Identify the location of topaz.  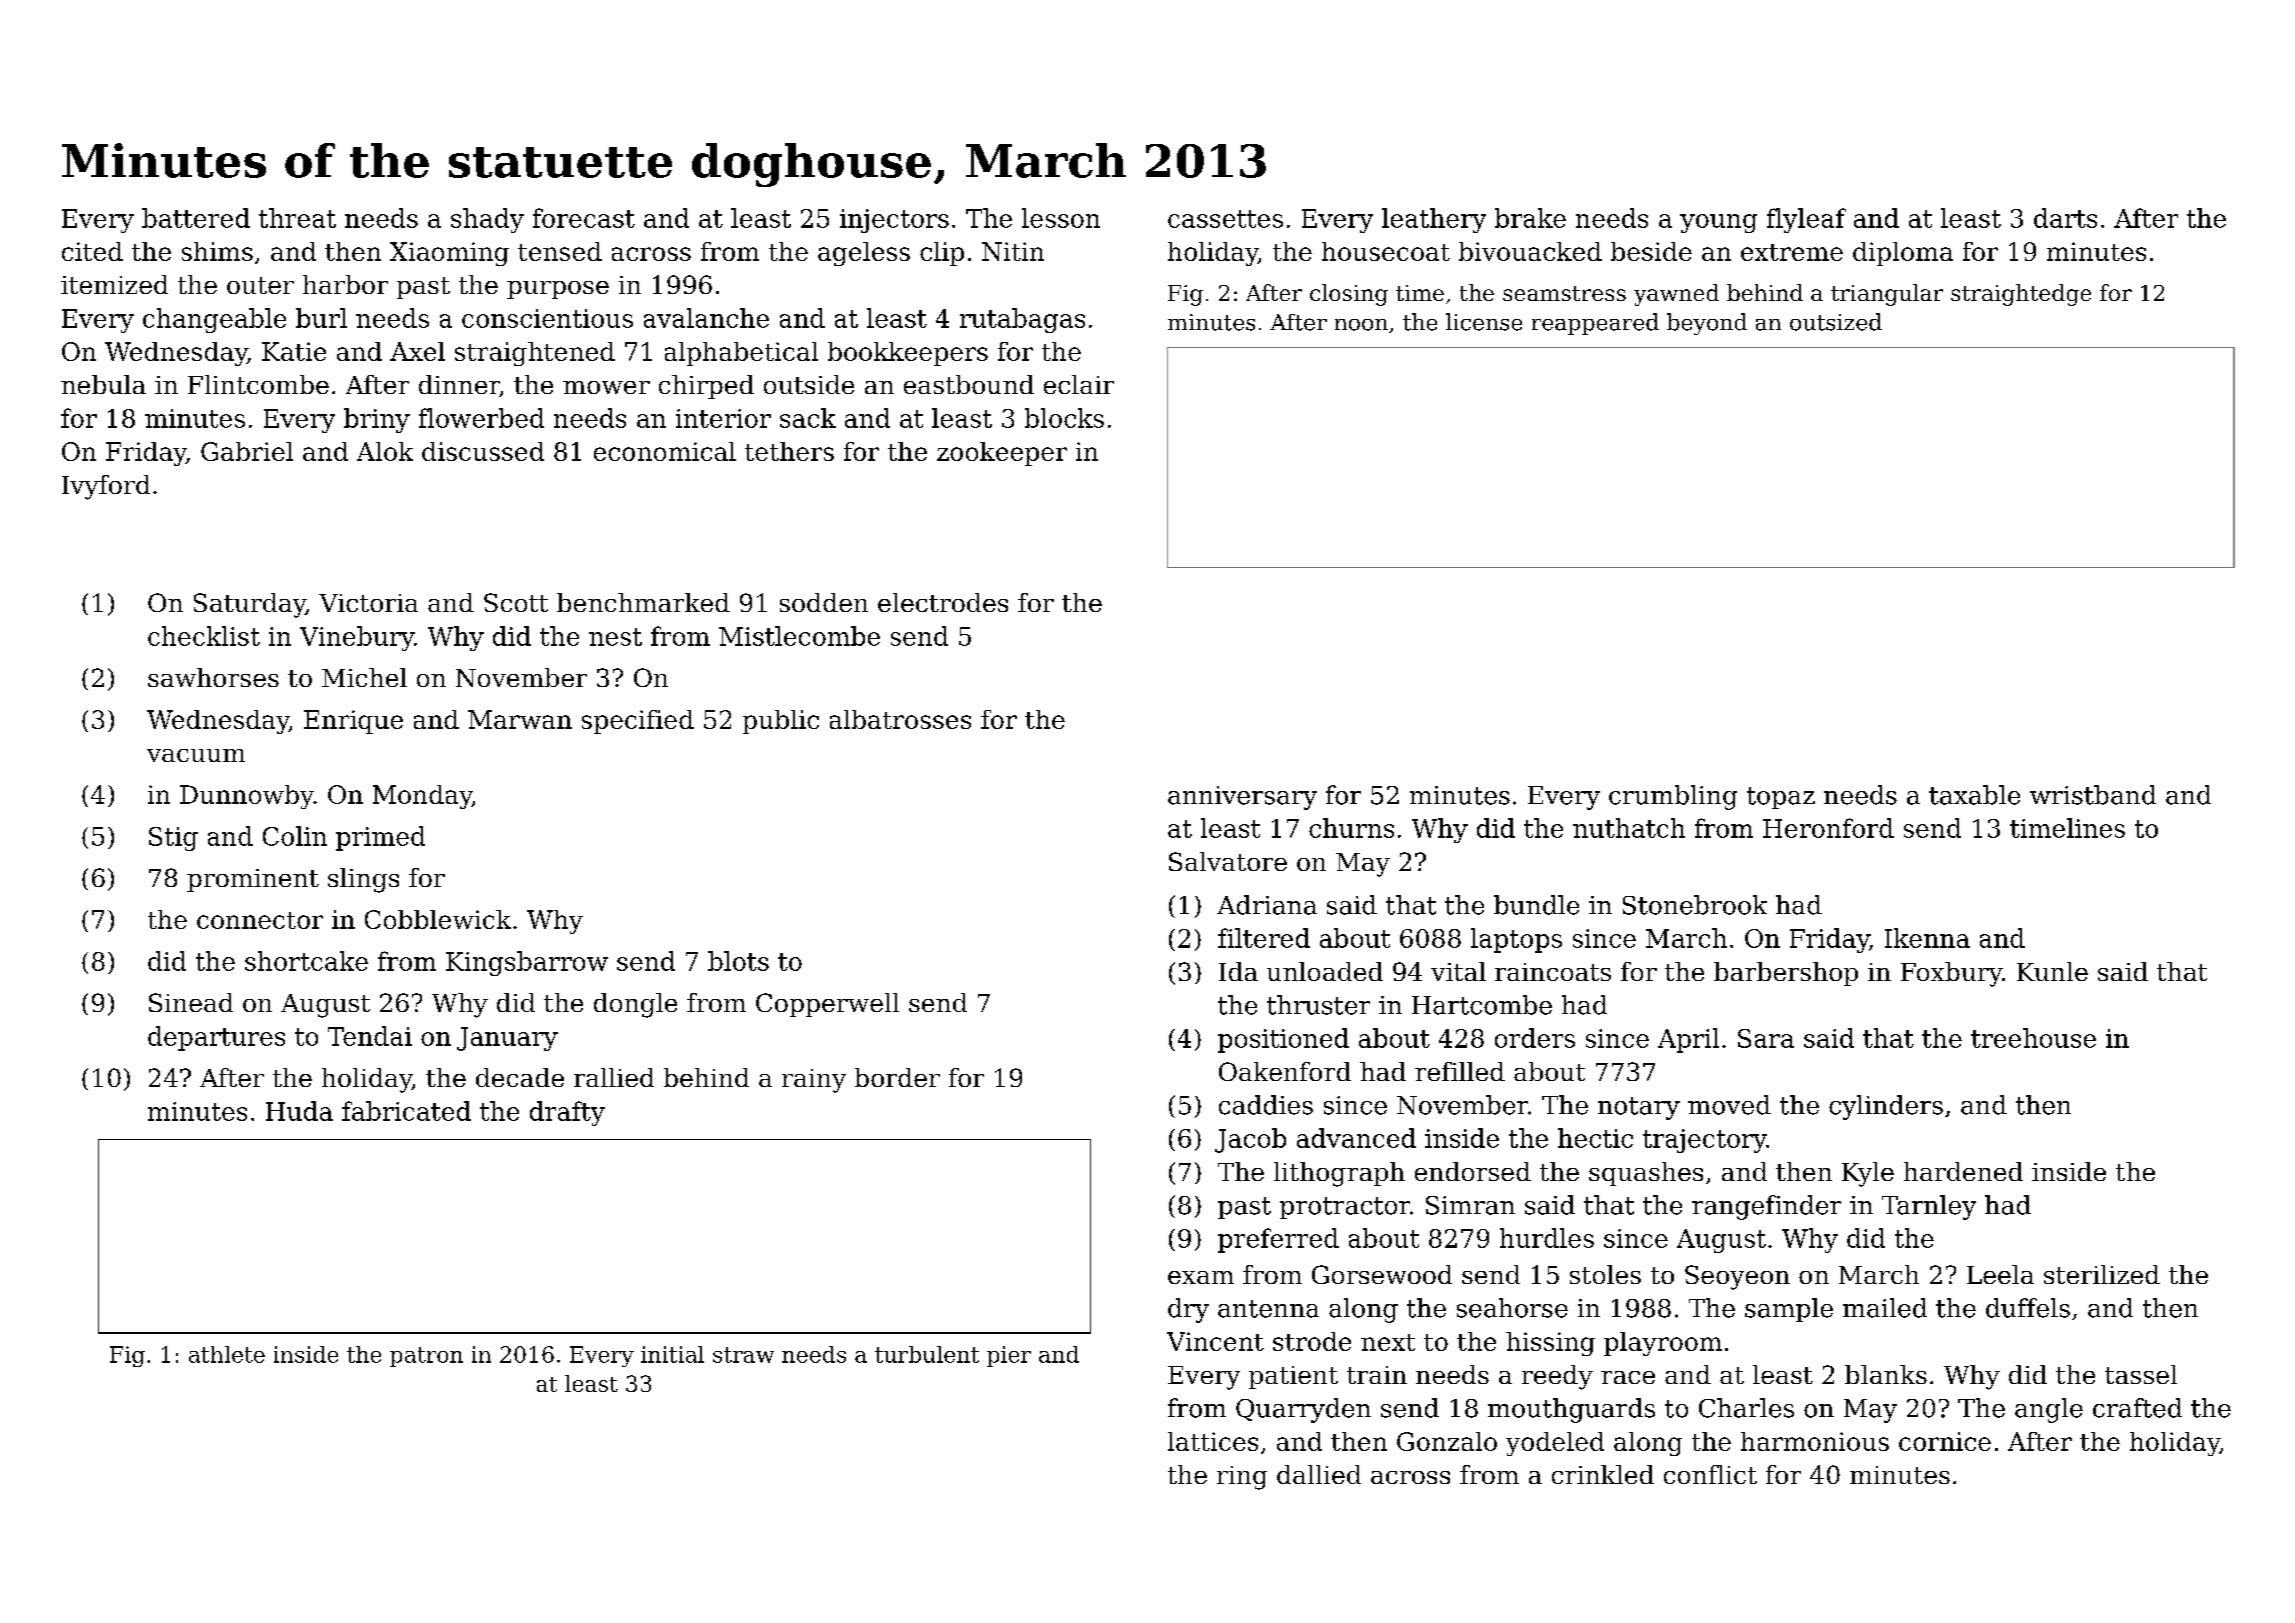
(1781, 798).
